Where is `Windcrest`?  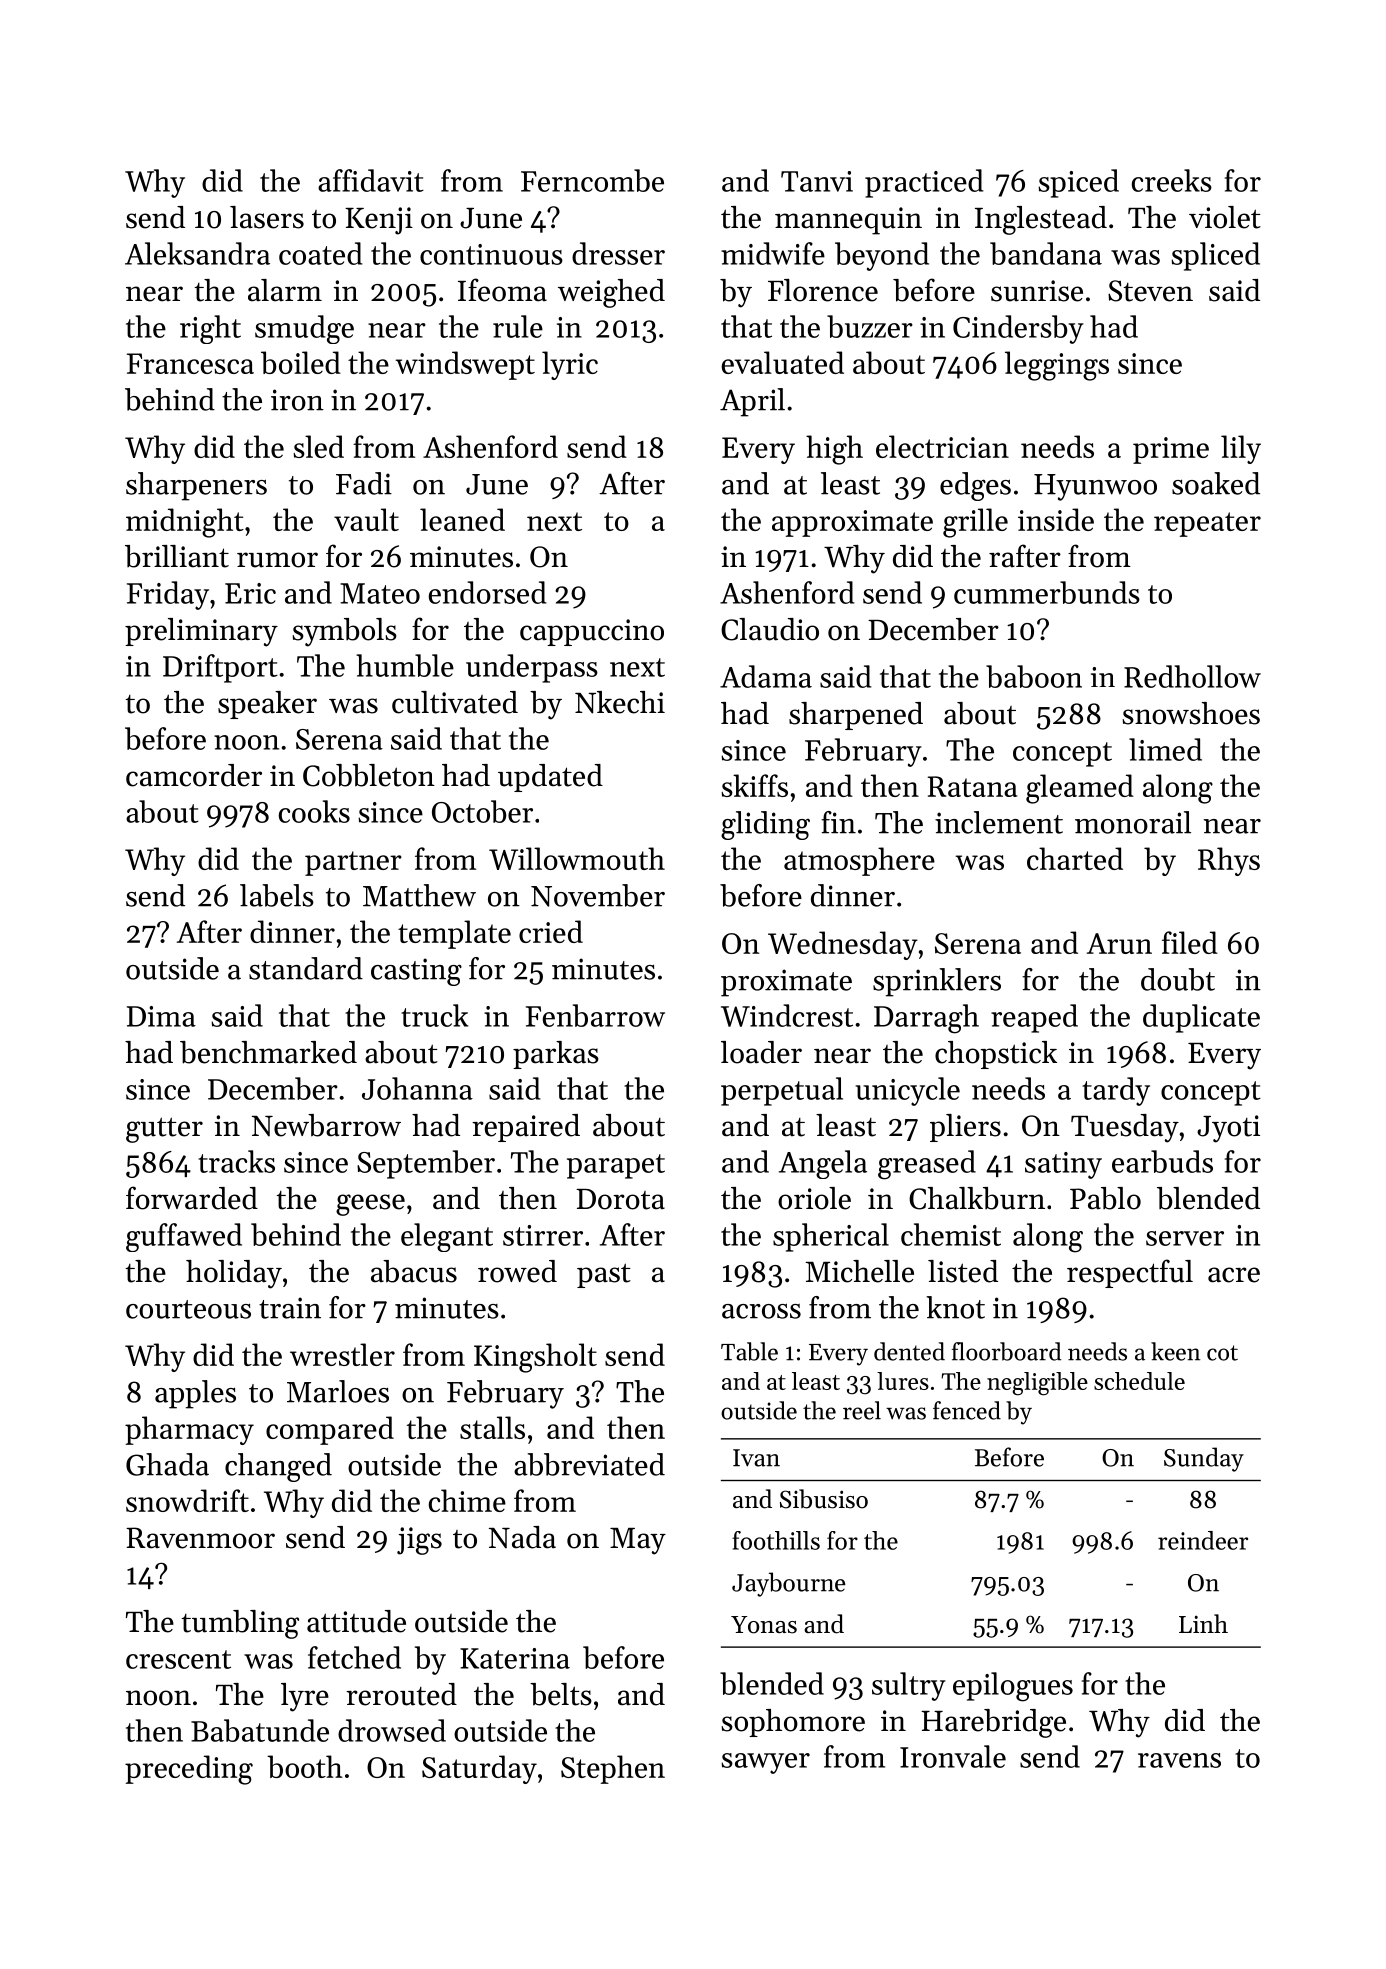
Windcrest is located at coordinates (787, 1015).
